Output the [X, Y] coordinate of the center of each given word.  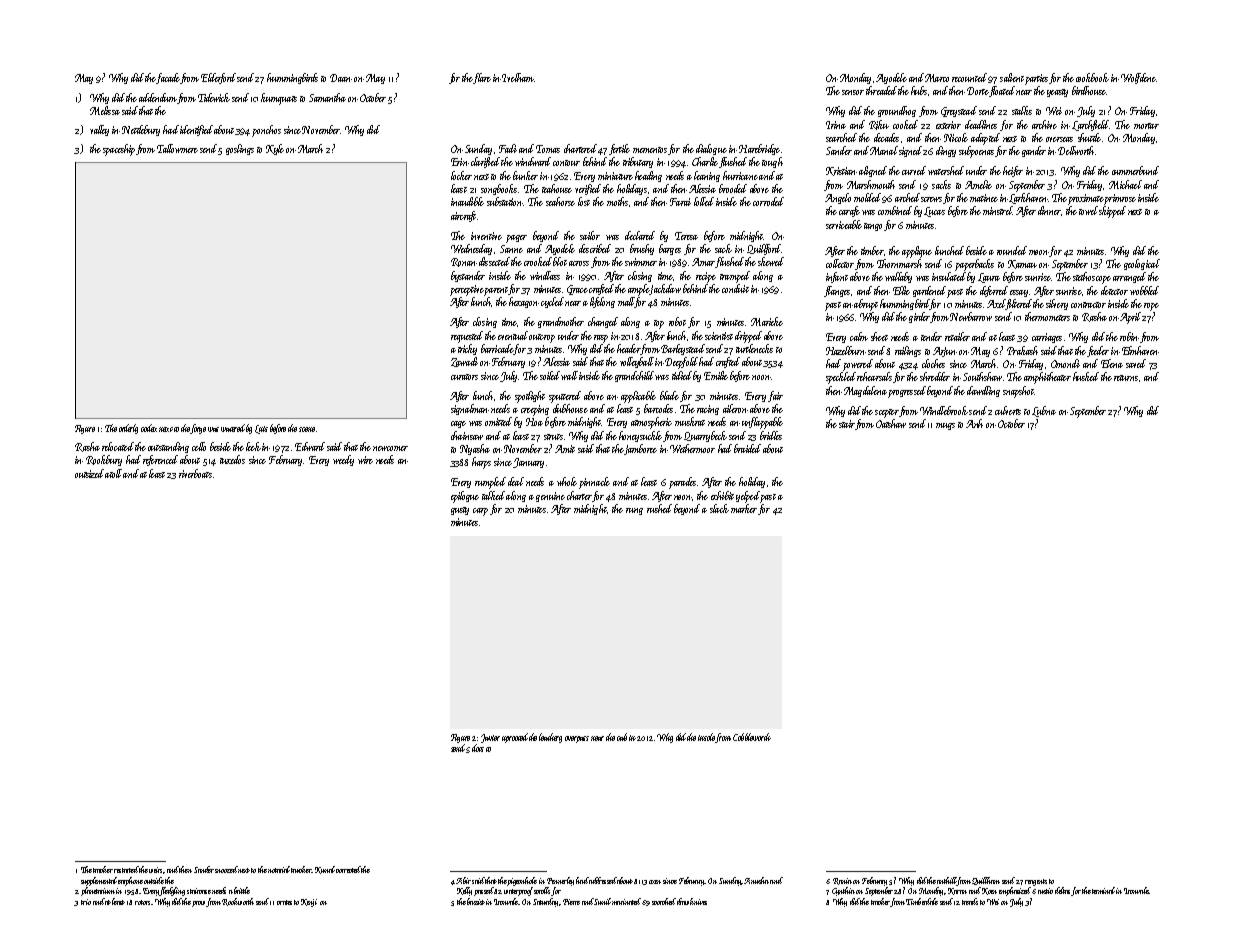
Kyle [275, 149]
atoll [113, 473]
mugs [945, 426]
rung [634, 511]
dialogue [711, 149]
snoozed [226, 869]
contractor [1088, 305]
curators [464, 377]
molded [867, 197]
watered [233, 428]
